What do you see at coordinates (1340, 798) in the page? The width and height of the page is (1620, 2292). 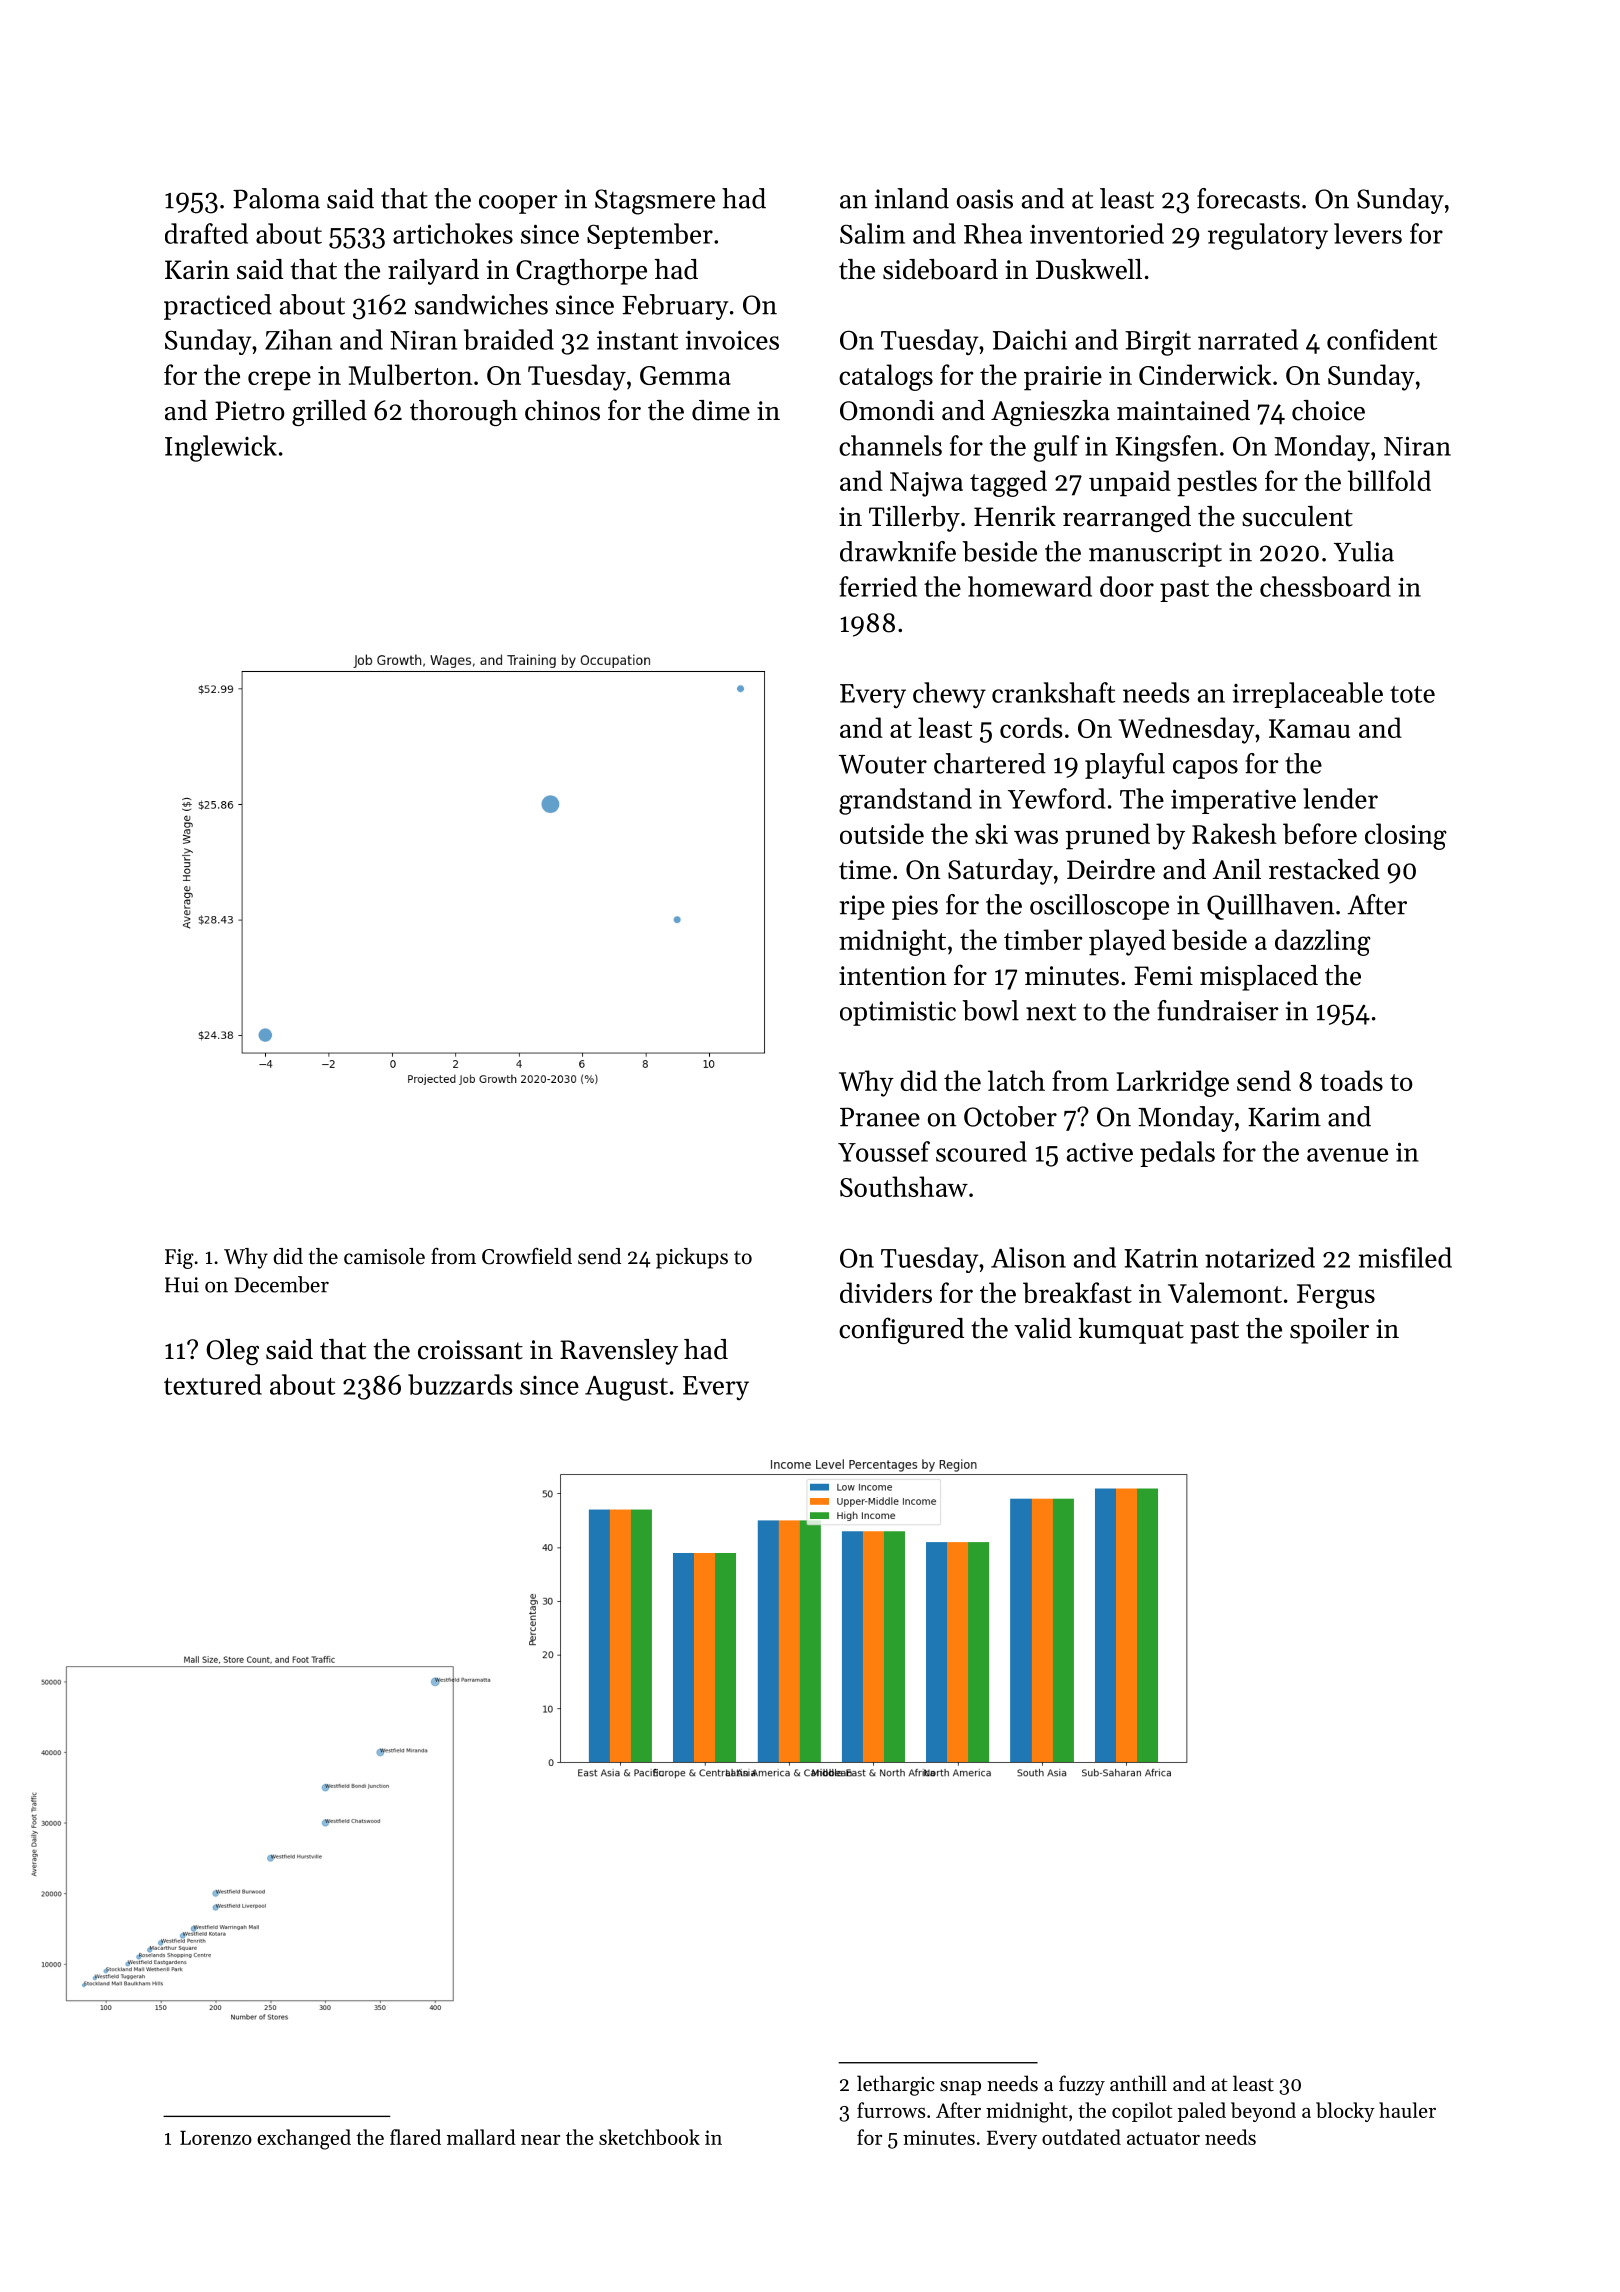 I see `lender` at bounding box center [1340, 798].
